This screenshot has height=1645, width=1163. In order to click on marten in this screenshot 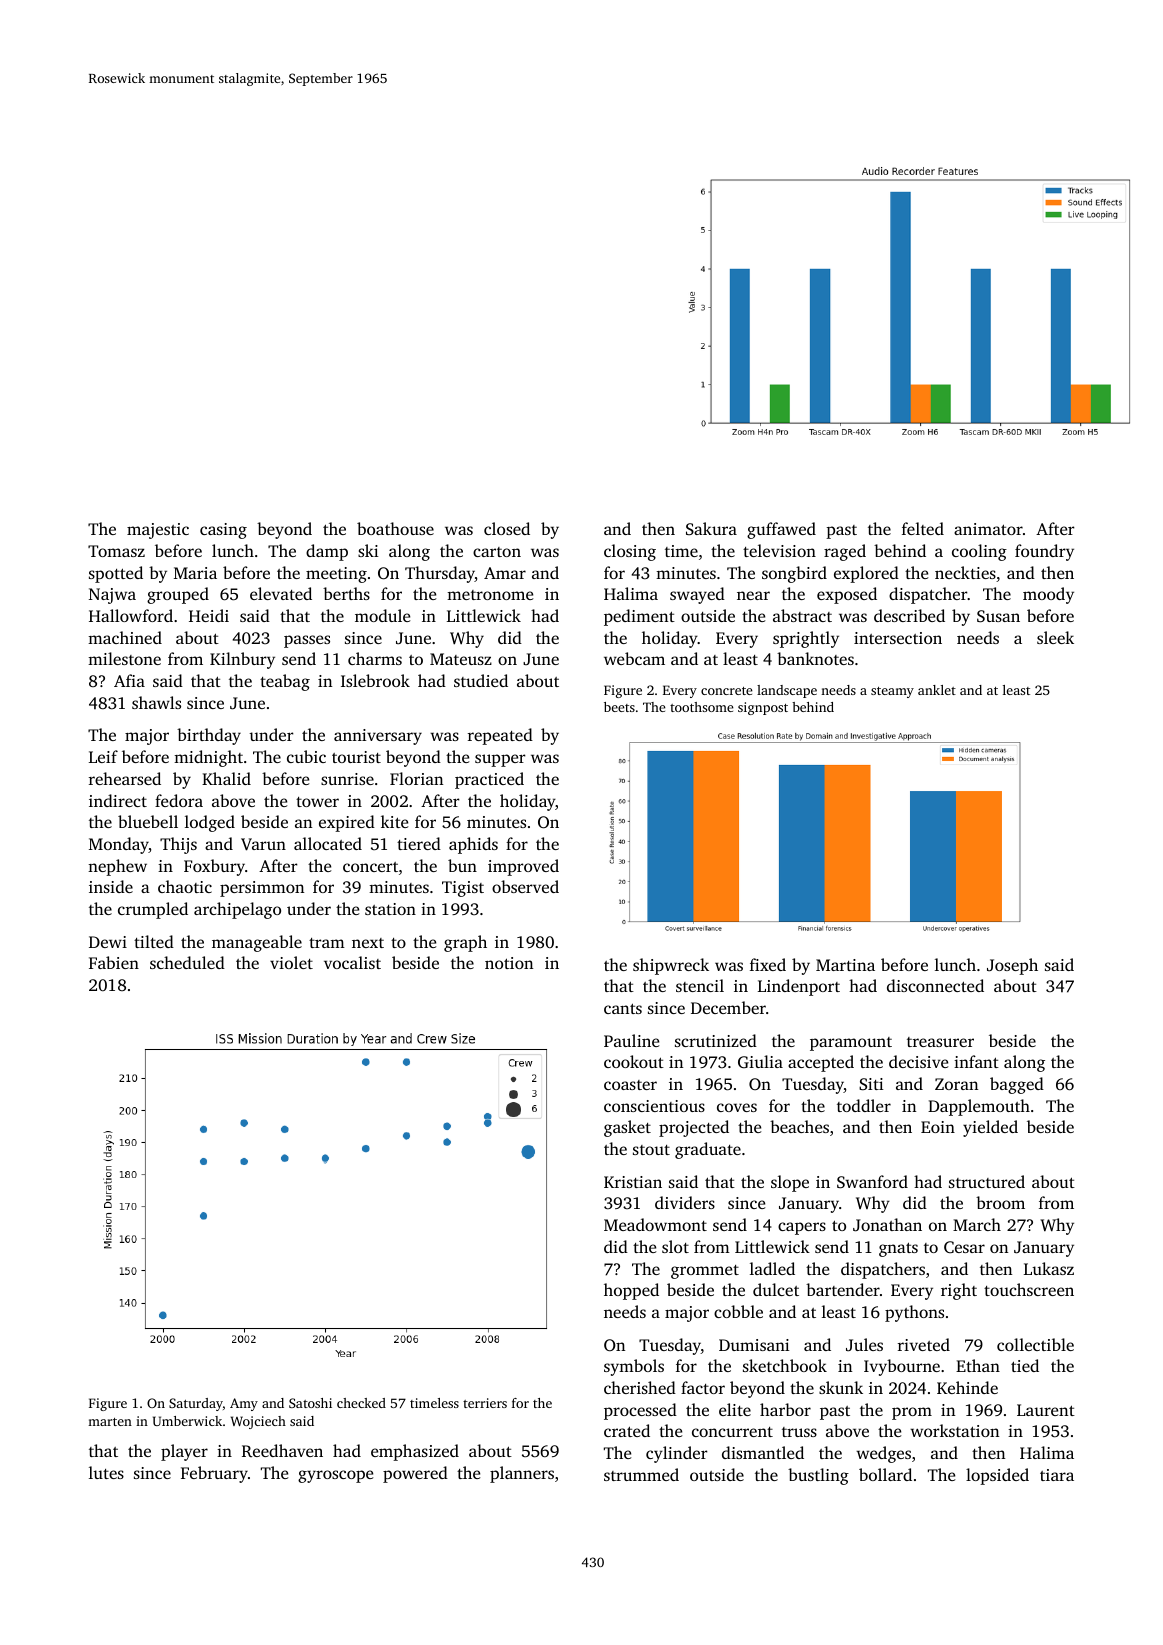, I will do `click(110, 1422)`.
